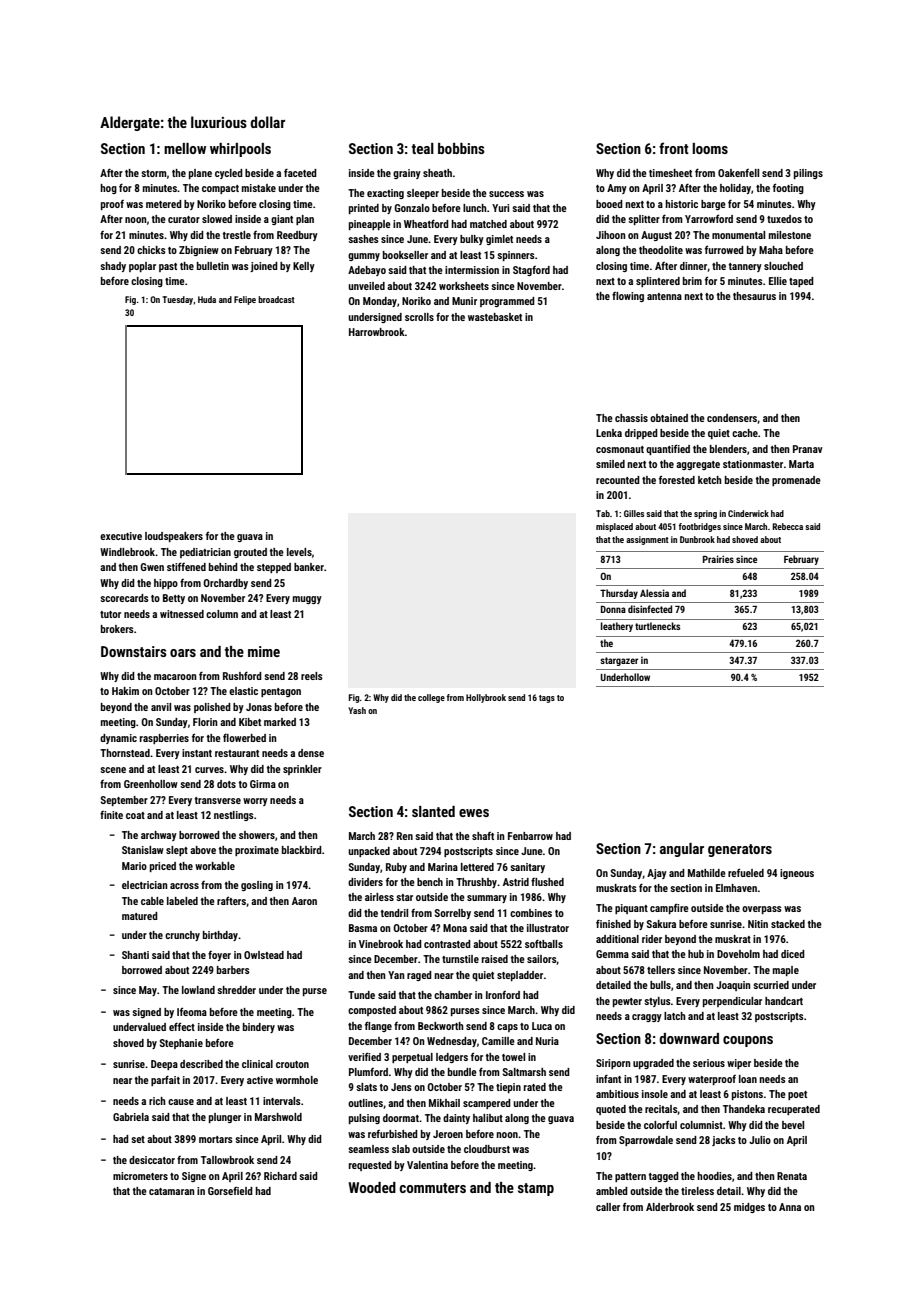  I want to click on igneous, so click(797, 874).
